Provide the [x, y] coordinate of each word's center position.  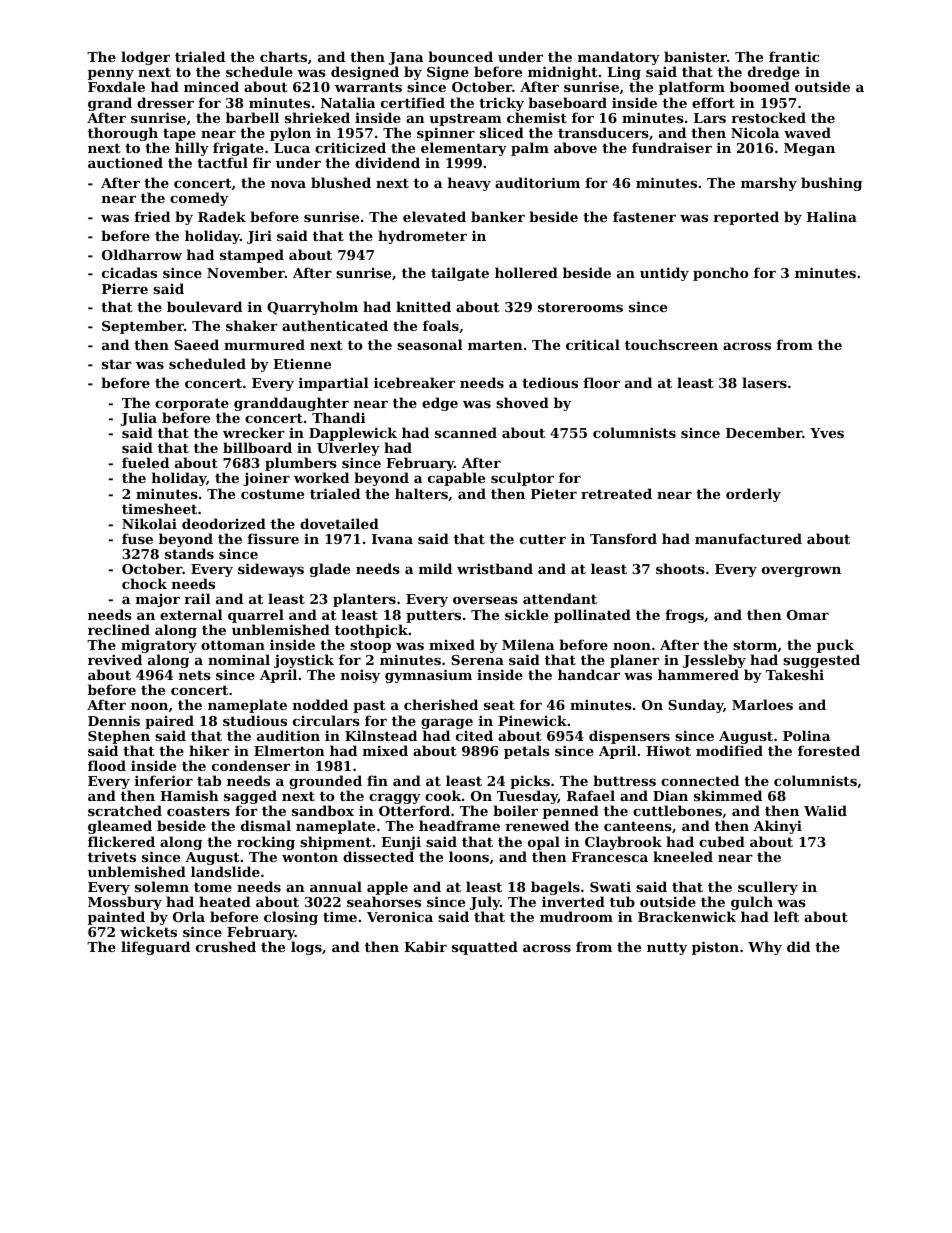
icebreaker [414, 382]
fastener [644, 216]
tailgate [460, 274]
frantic [794, 56]
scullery [768, 888]
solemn [162, 886]
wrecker [254, 432]
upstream [465, 119]
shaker [252, 325]
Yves [827, 433]
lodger [145, 58]
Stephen [119, 737]
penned [571, 813]
